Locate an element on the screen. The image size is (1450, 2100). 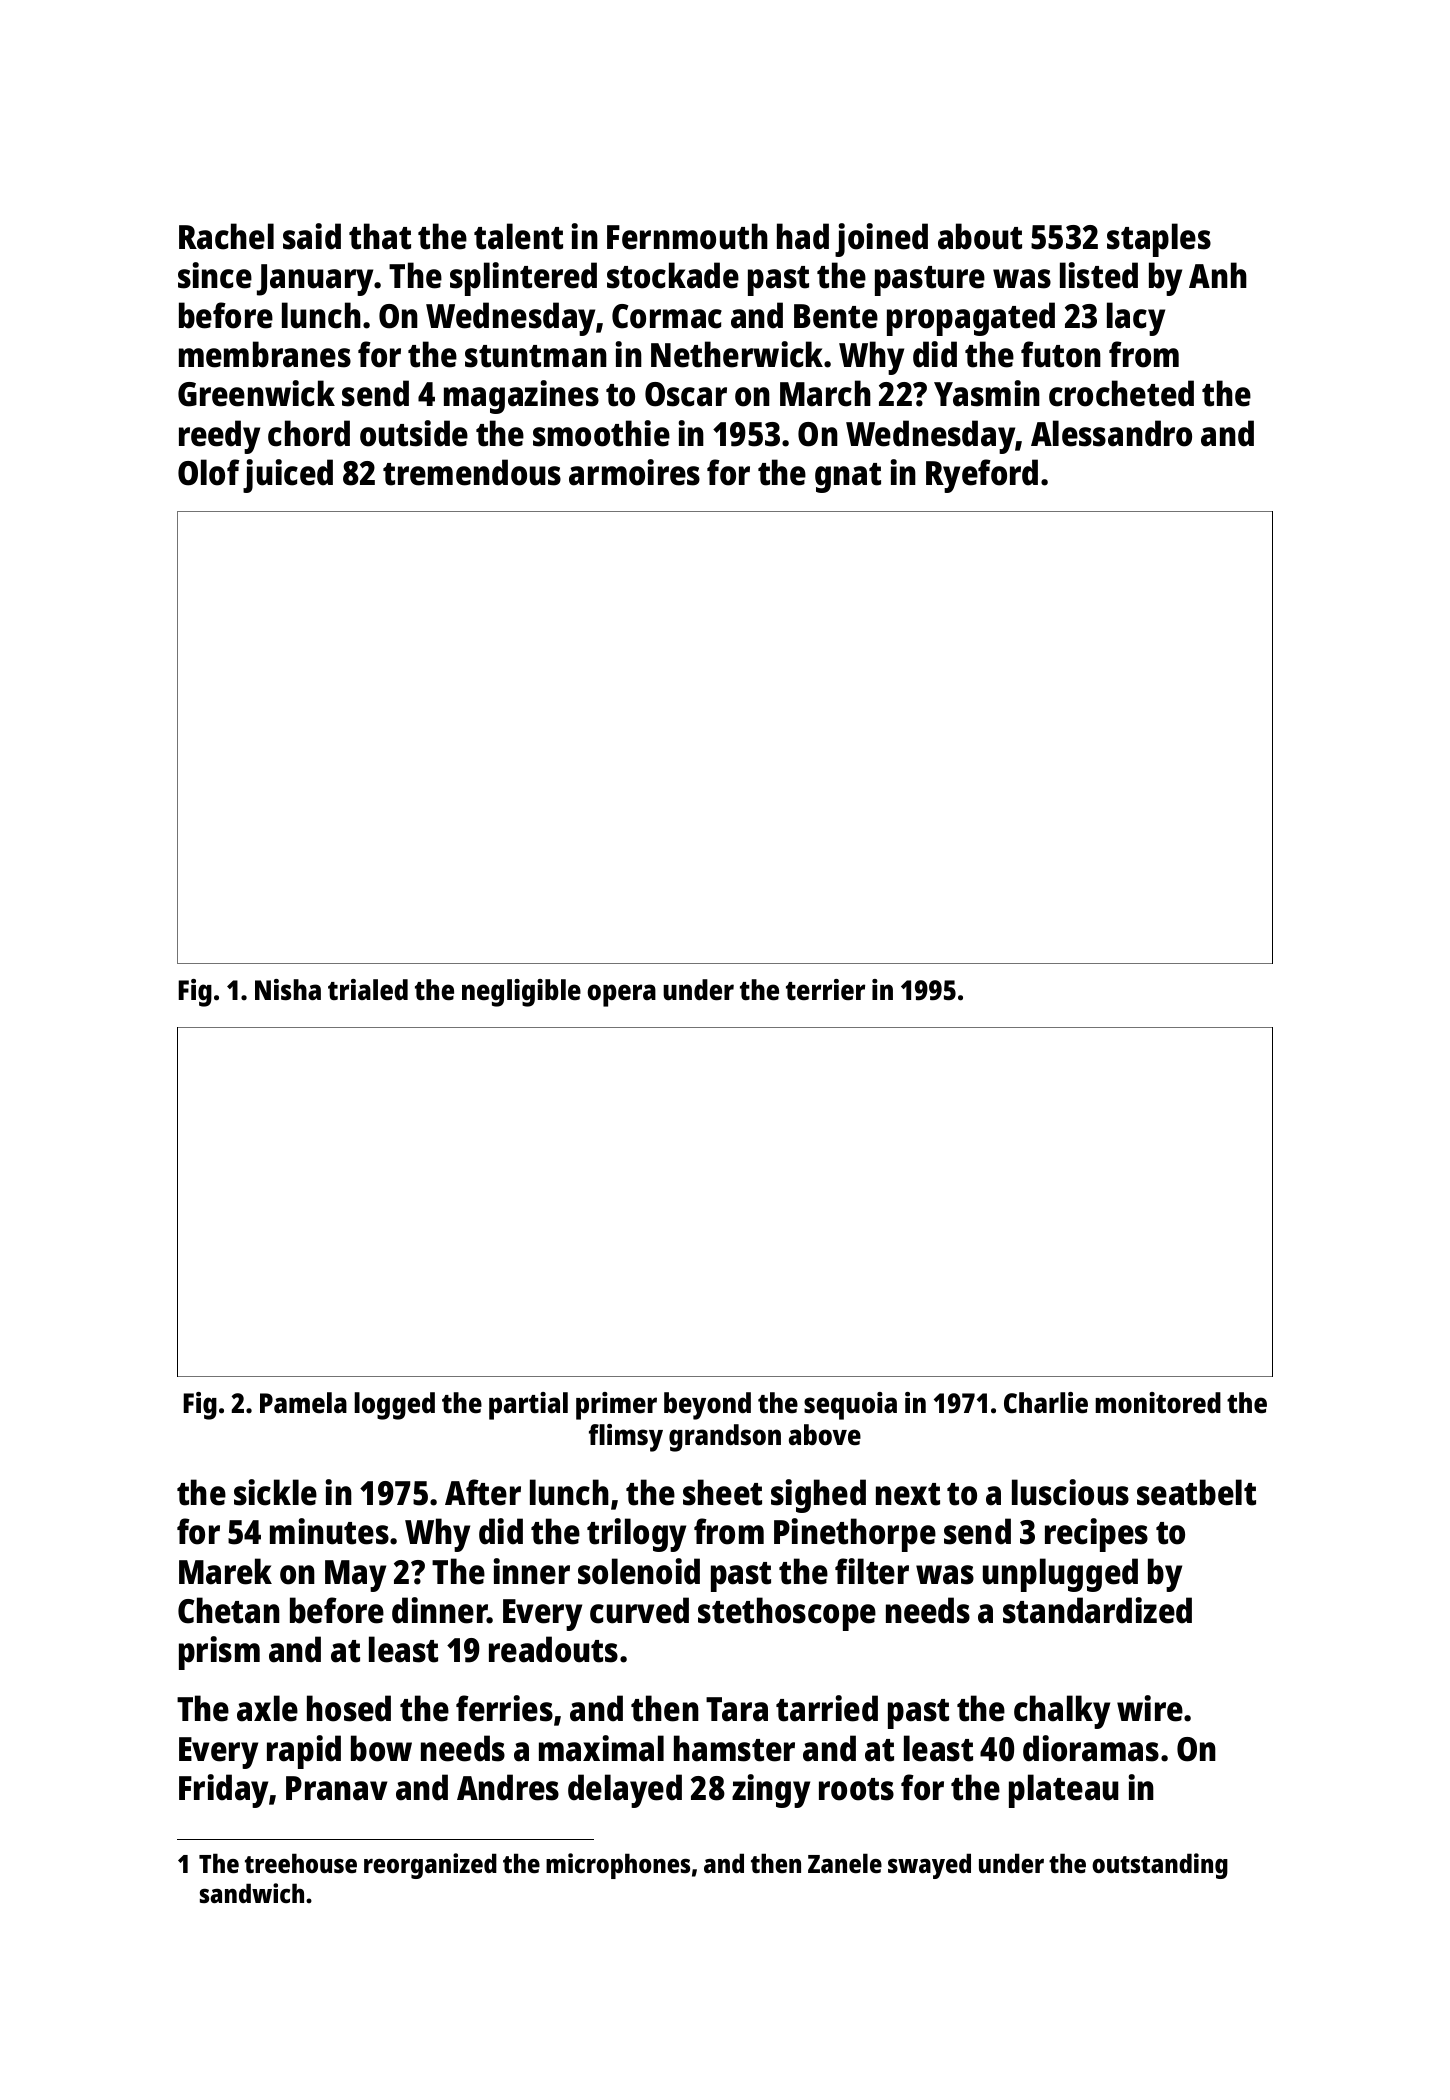
beyond is located at coordinates (707, 1406).
